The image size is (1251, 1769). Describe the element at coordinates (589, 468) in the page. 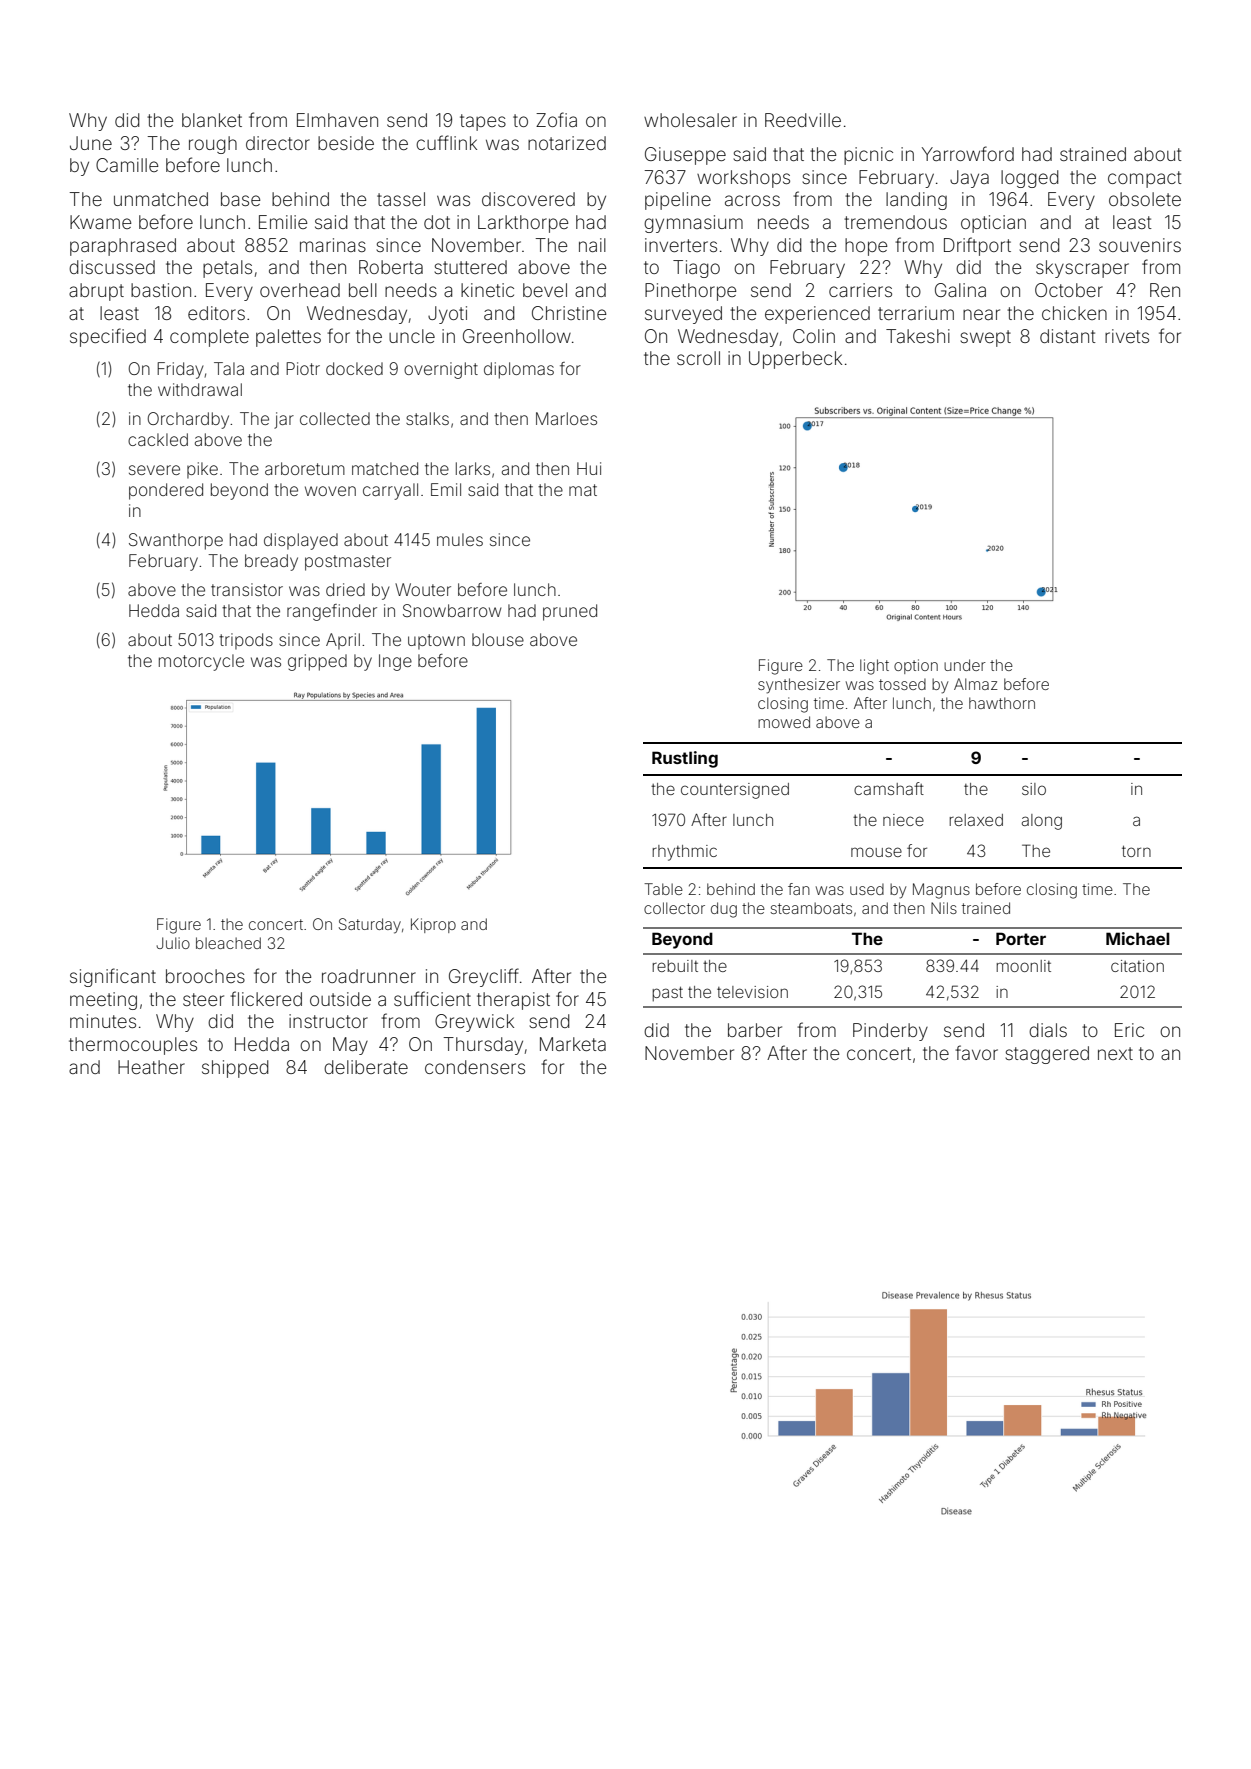

I see `Hui` at that location.
